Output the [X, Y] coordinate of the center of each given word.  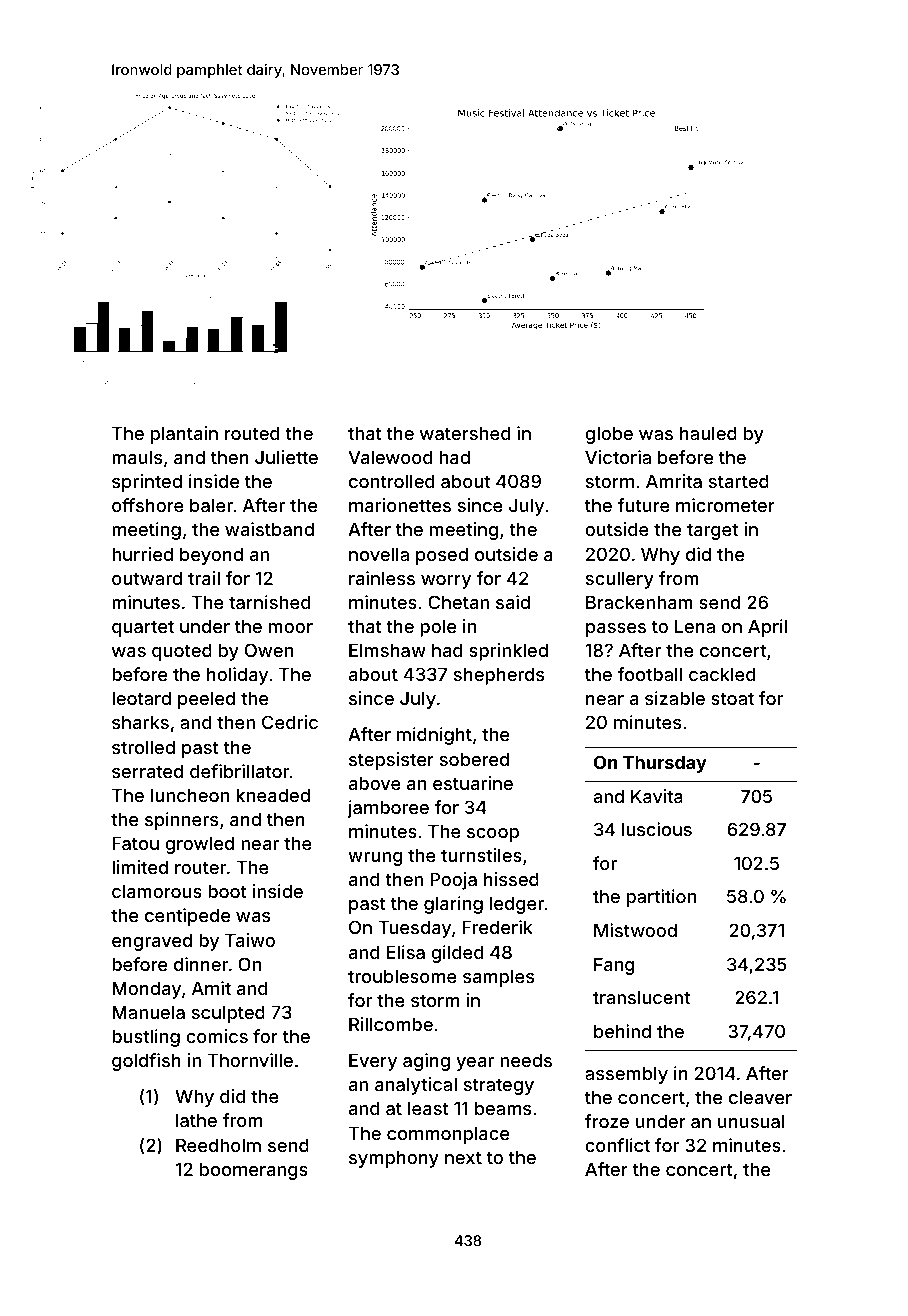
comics [217, 1036]
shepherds [499, 676]
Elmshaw [387, 650]
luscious [657, 829]
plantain [184, 435]
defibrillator [239, 771]
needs [526, 1060]
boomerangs [254, 1171]
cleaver [760, 1097]
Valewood [390, 457]
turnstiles [481, 855]
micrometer [725, 505]
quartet [143, 628]
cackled [722, 674]
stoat [732, 698]
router [200, 867]
